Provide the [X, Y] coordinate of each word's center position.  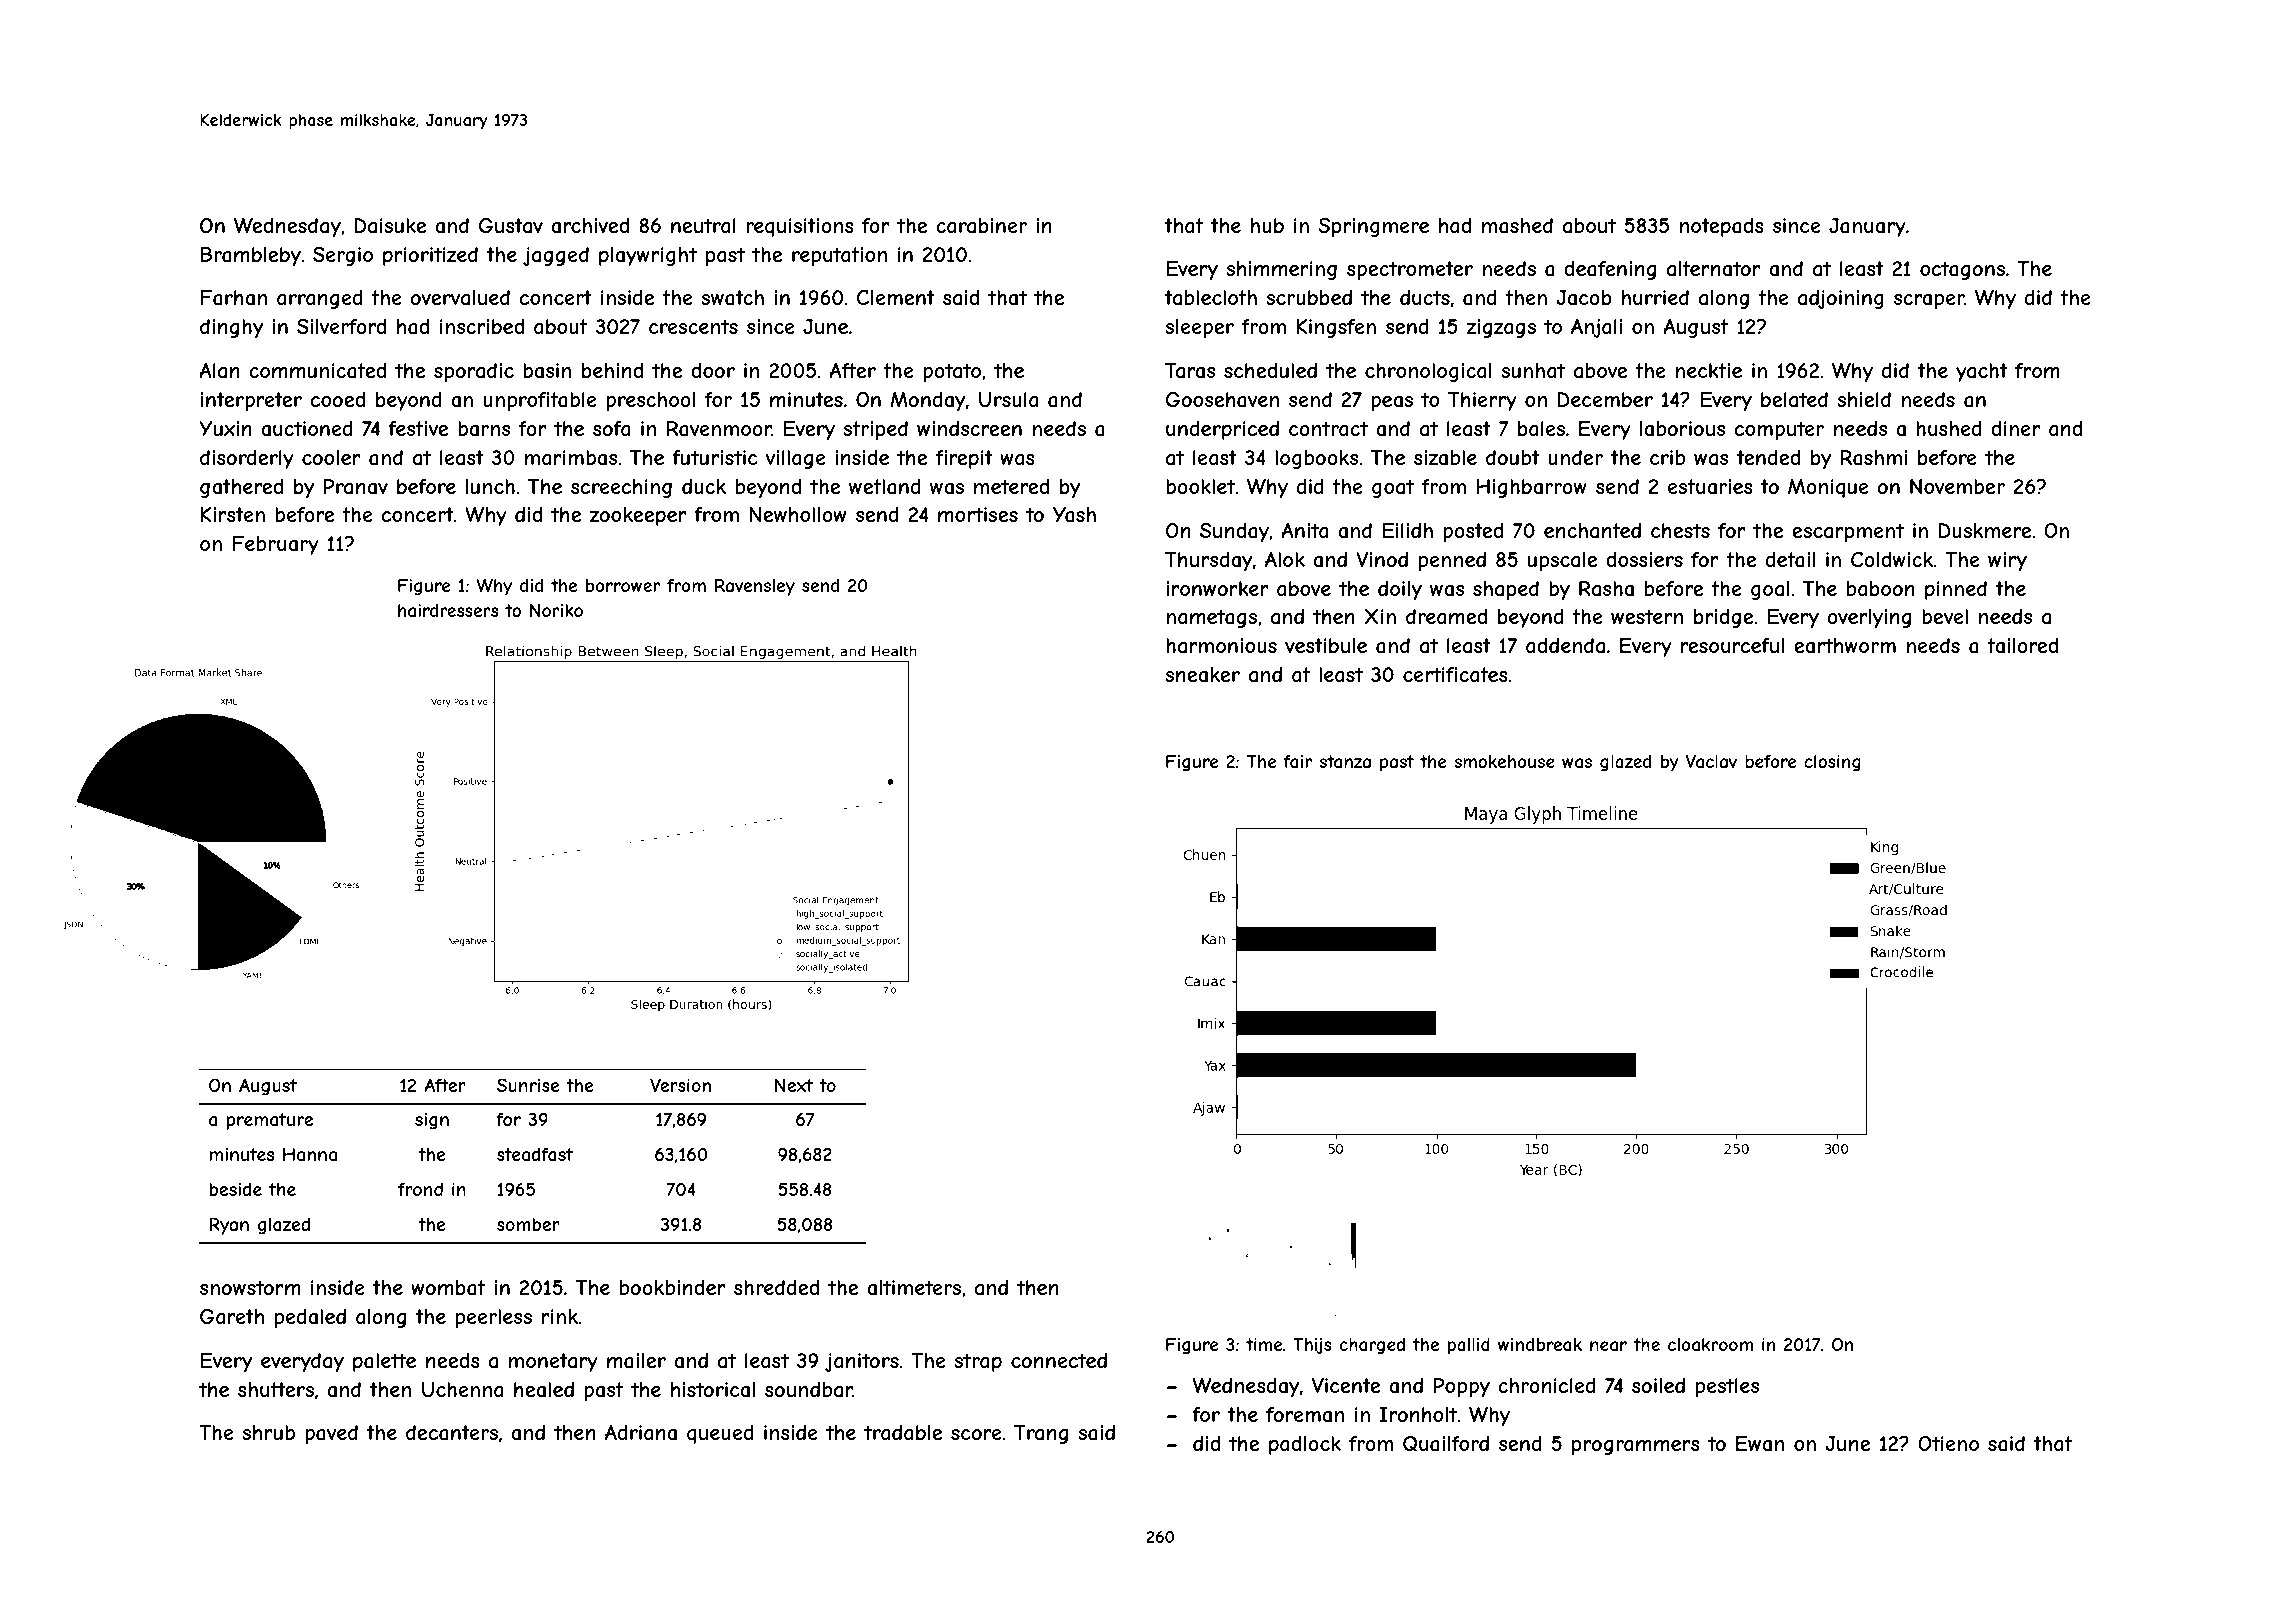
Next [794, 1085]
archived [590, 226]
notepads [1722, 227]
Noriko [556, 610]
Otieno [1948, 1443]
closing [1832, 763]
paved [331, 1434]
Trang [1041, 1434]
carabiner [981, 226]
